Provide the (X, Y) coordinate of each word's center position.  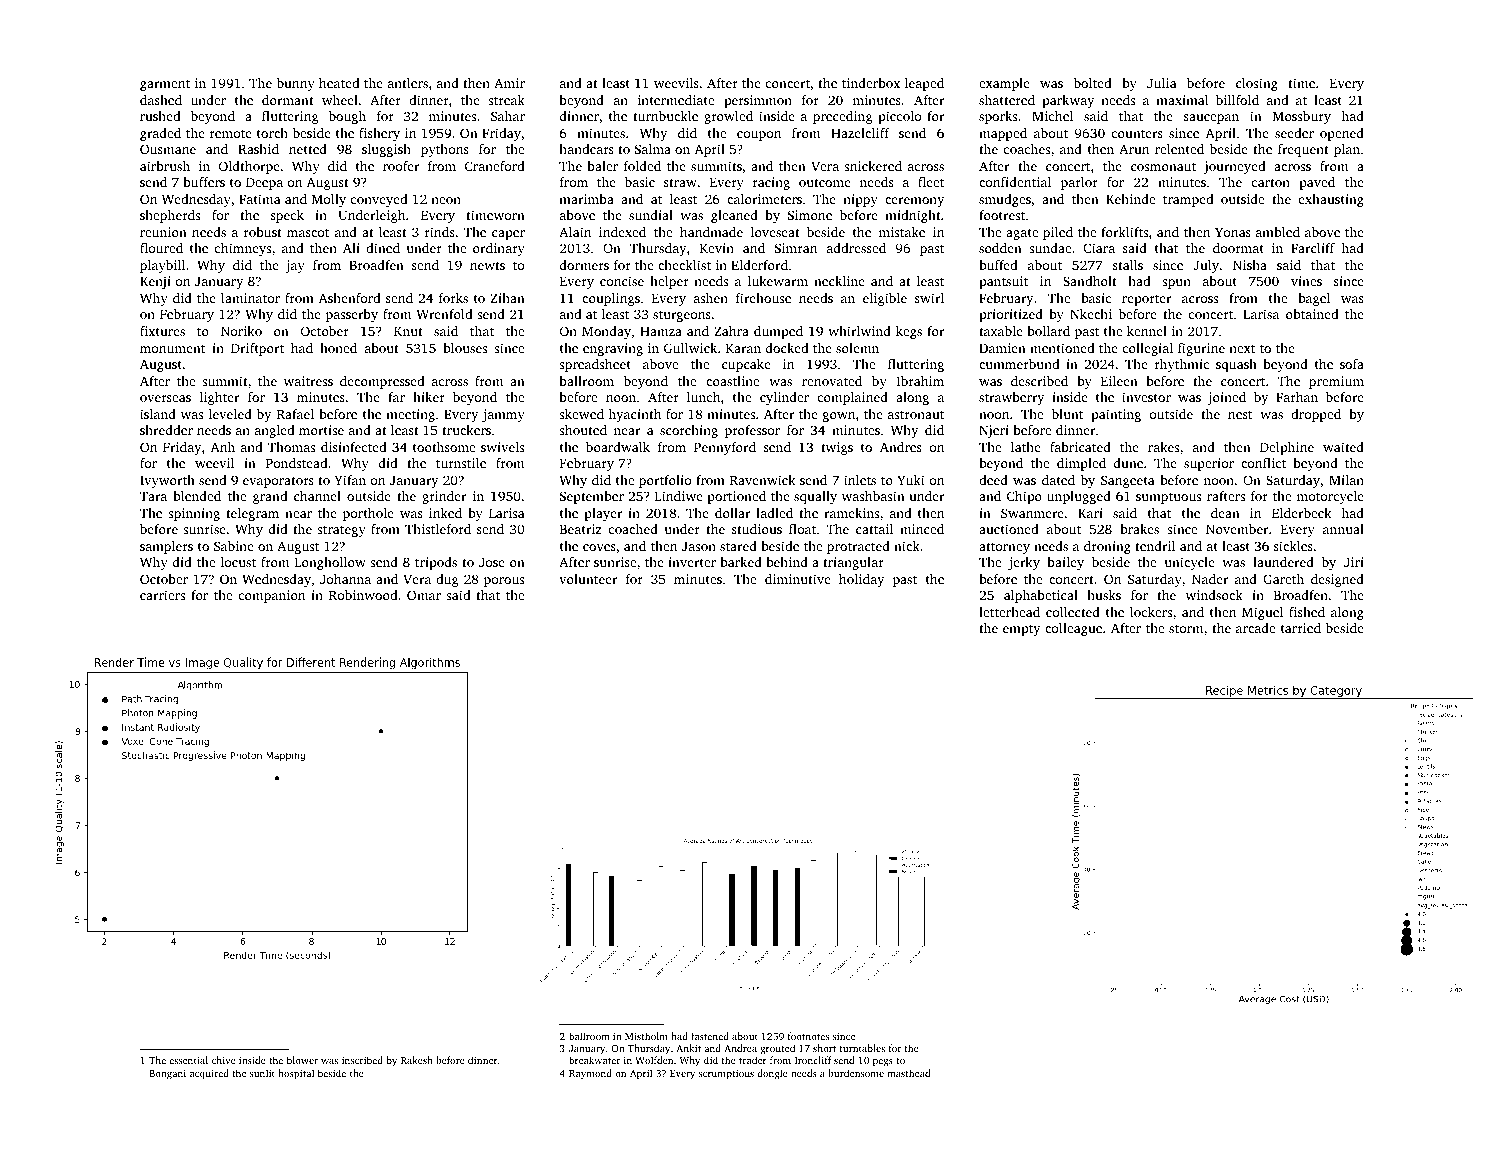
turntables (862, 1048)
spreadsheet (595, 365)
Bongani (167, 1075)
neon (446, 200)
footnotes (808, 1036)
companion (272, 596)
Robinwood (363, 595)
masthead (908, 1073)
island (158, 414)
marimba (586, 199)
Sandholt (1090, 281)
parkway (1068, 101)
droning (1107, 547)
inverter (692, 562)
